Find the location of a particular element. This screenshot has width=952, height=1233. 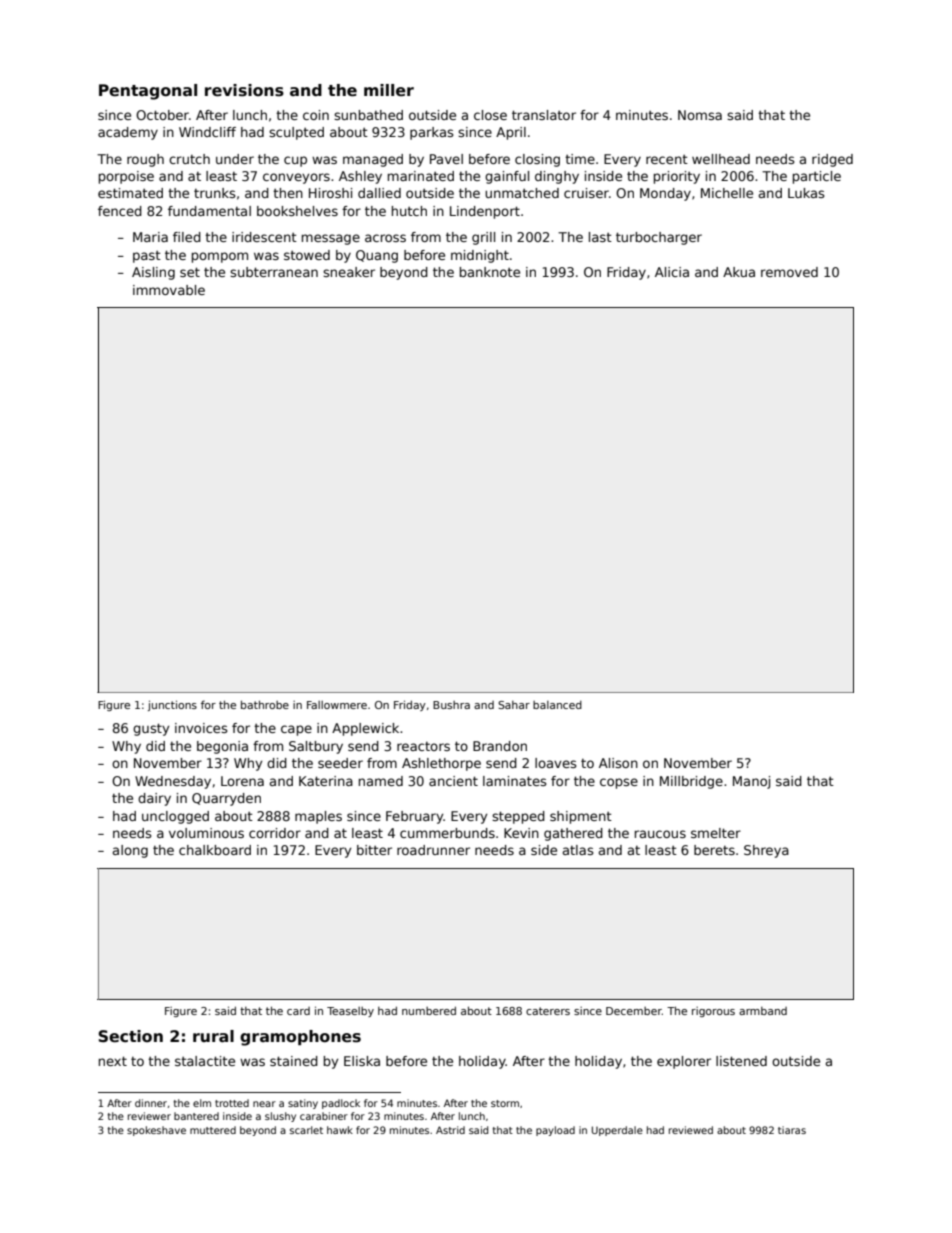

October is located at coordinates (162, 115).
